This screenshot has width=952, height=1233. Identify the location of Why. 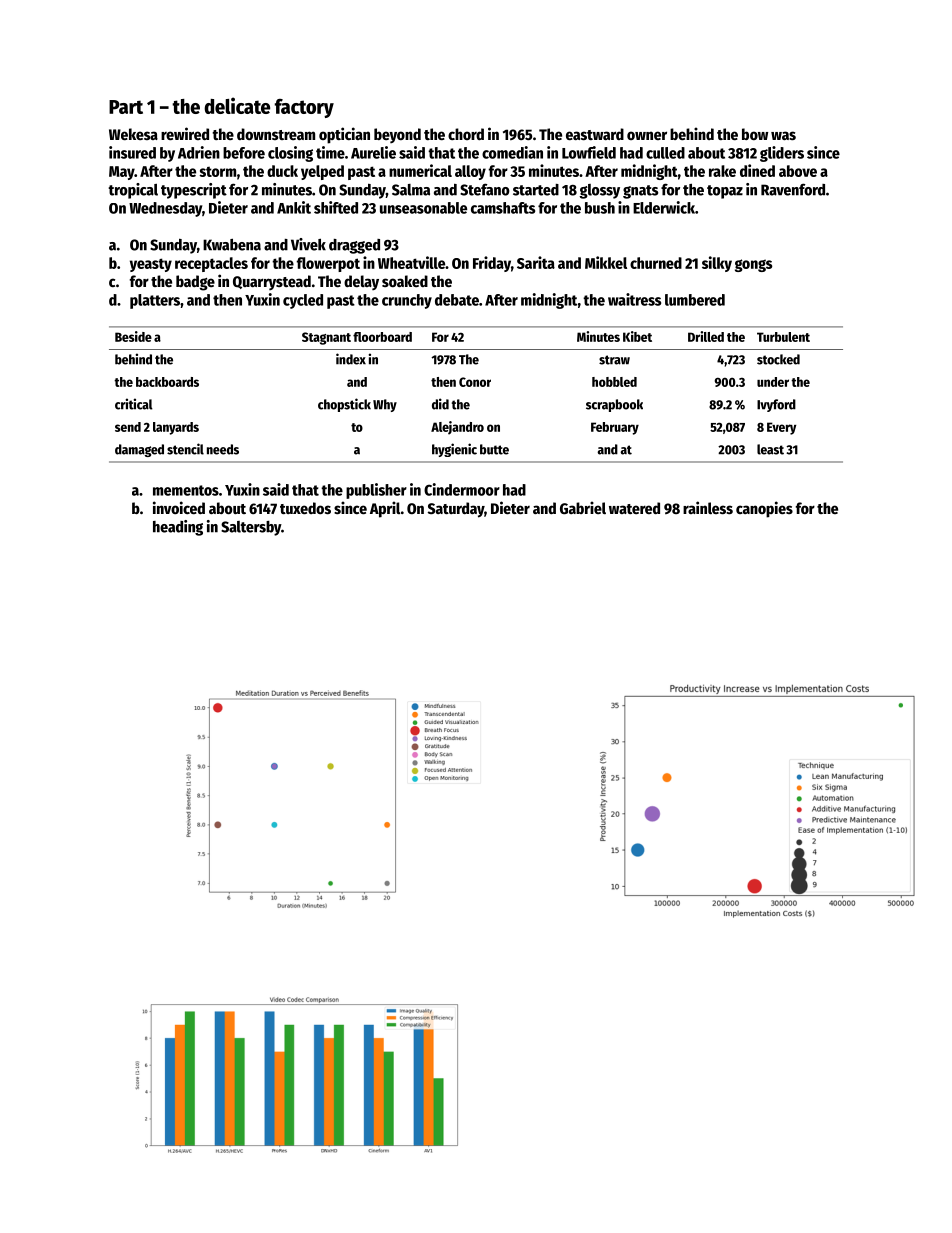
(385, 405).
